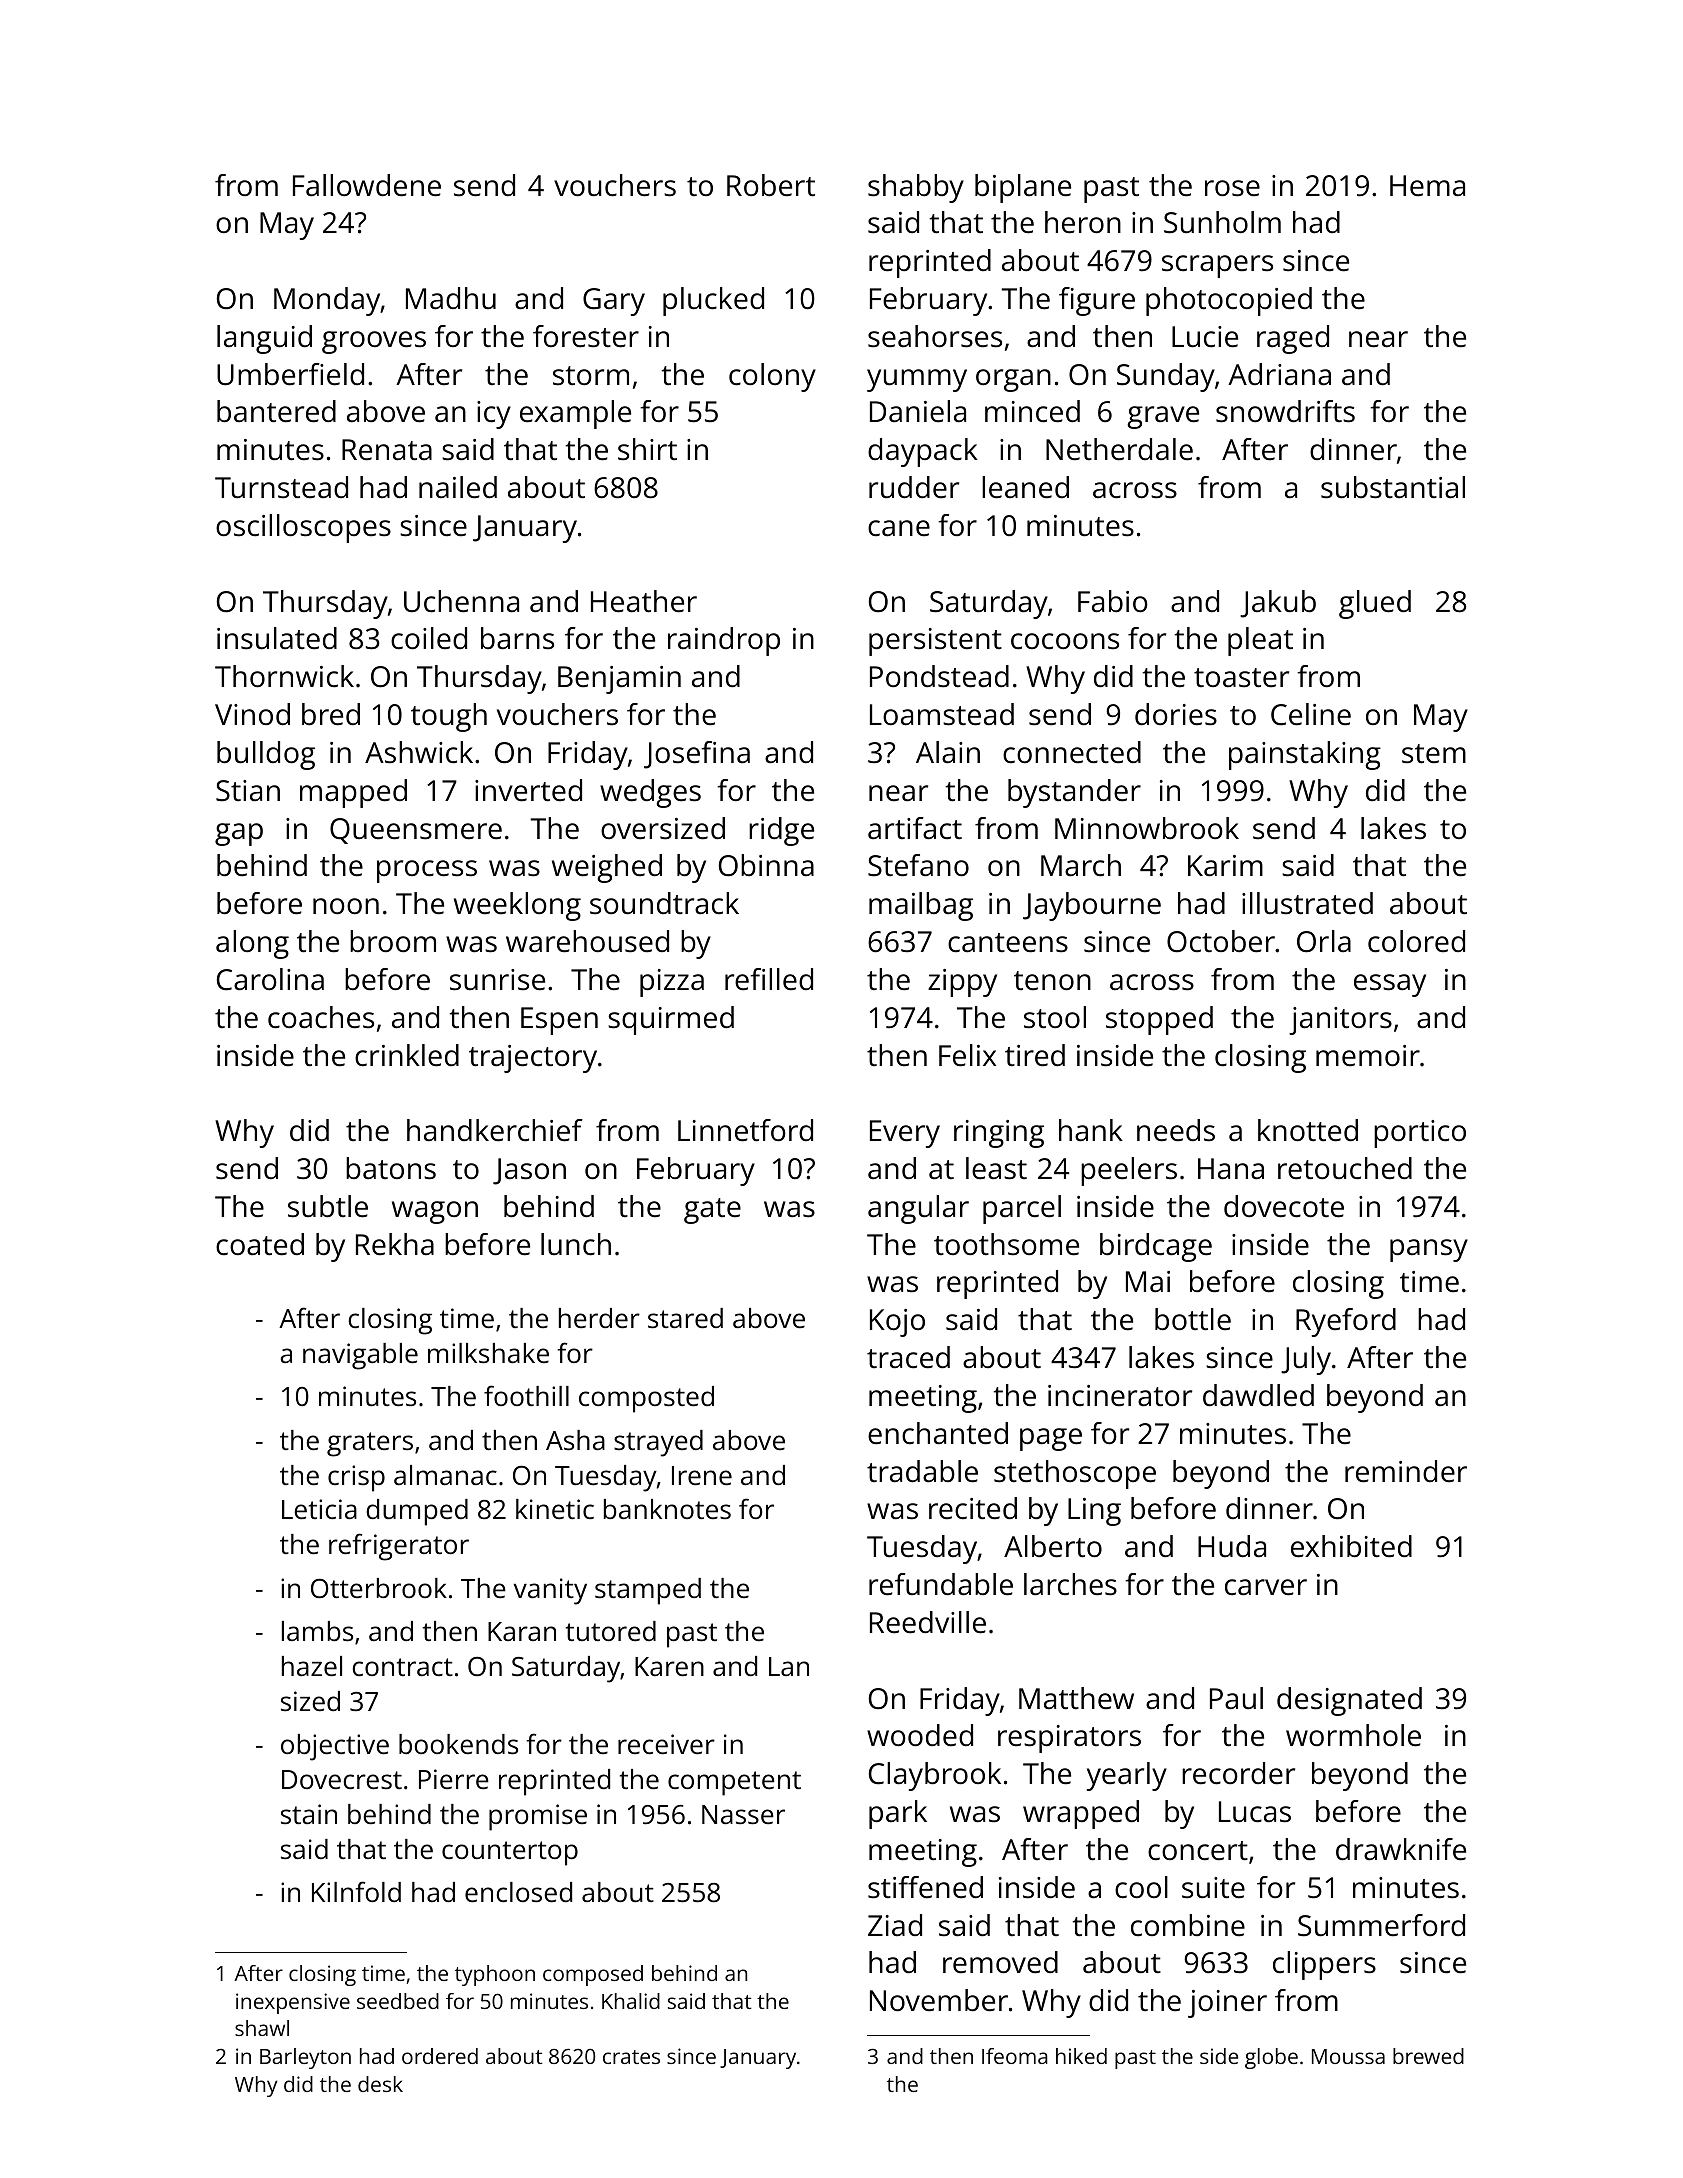  I want to click on Fallowdene, so click(367, 185).
